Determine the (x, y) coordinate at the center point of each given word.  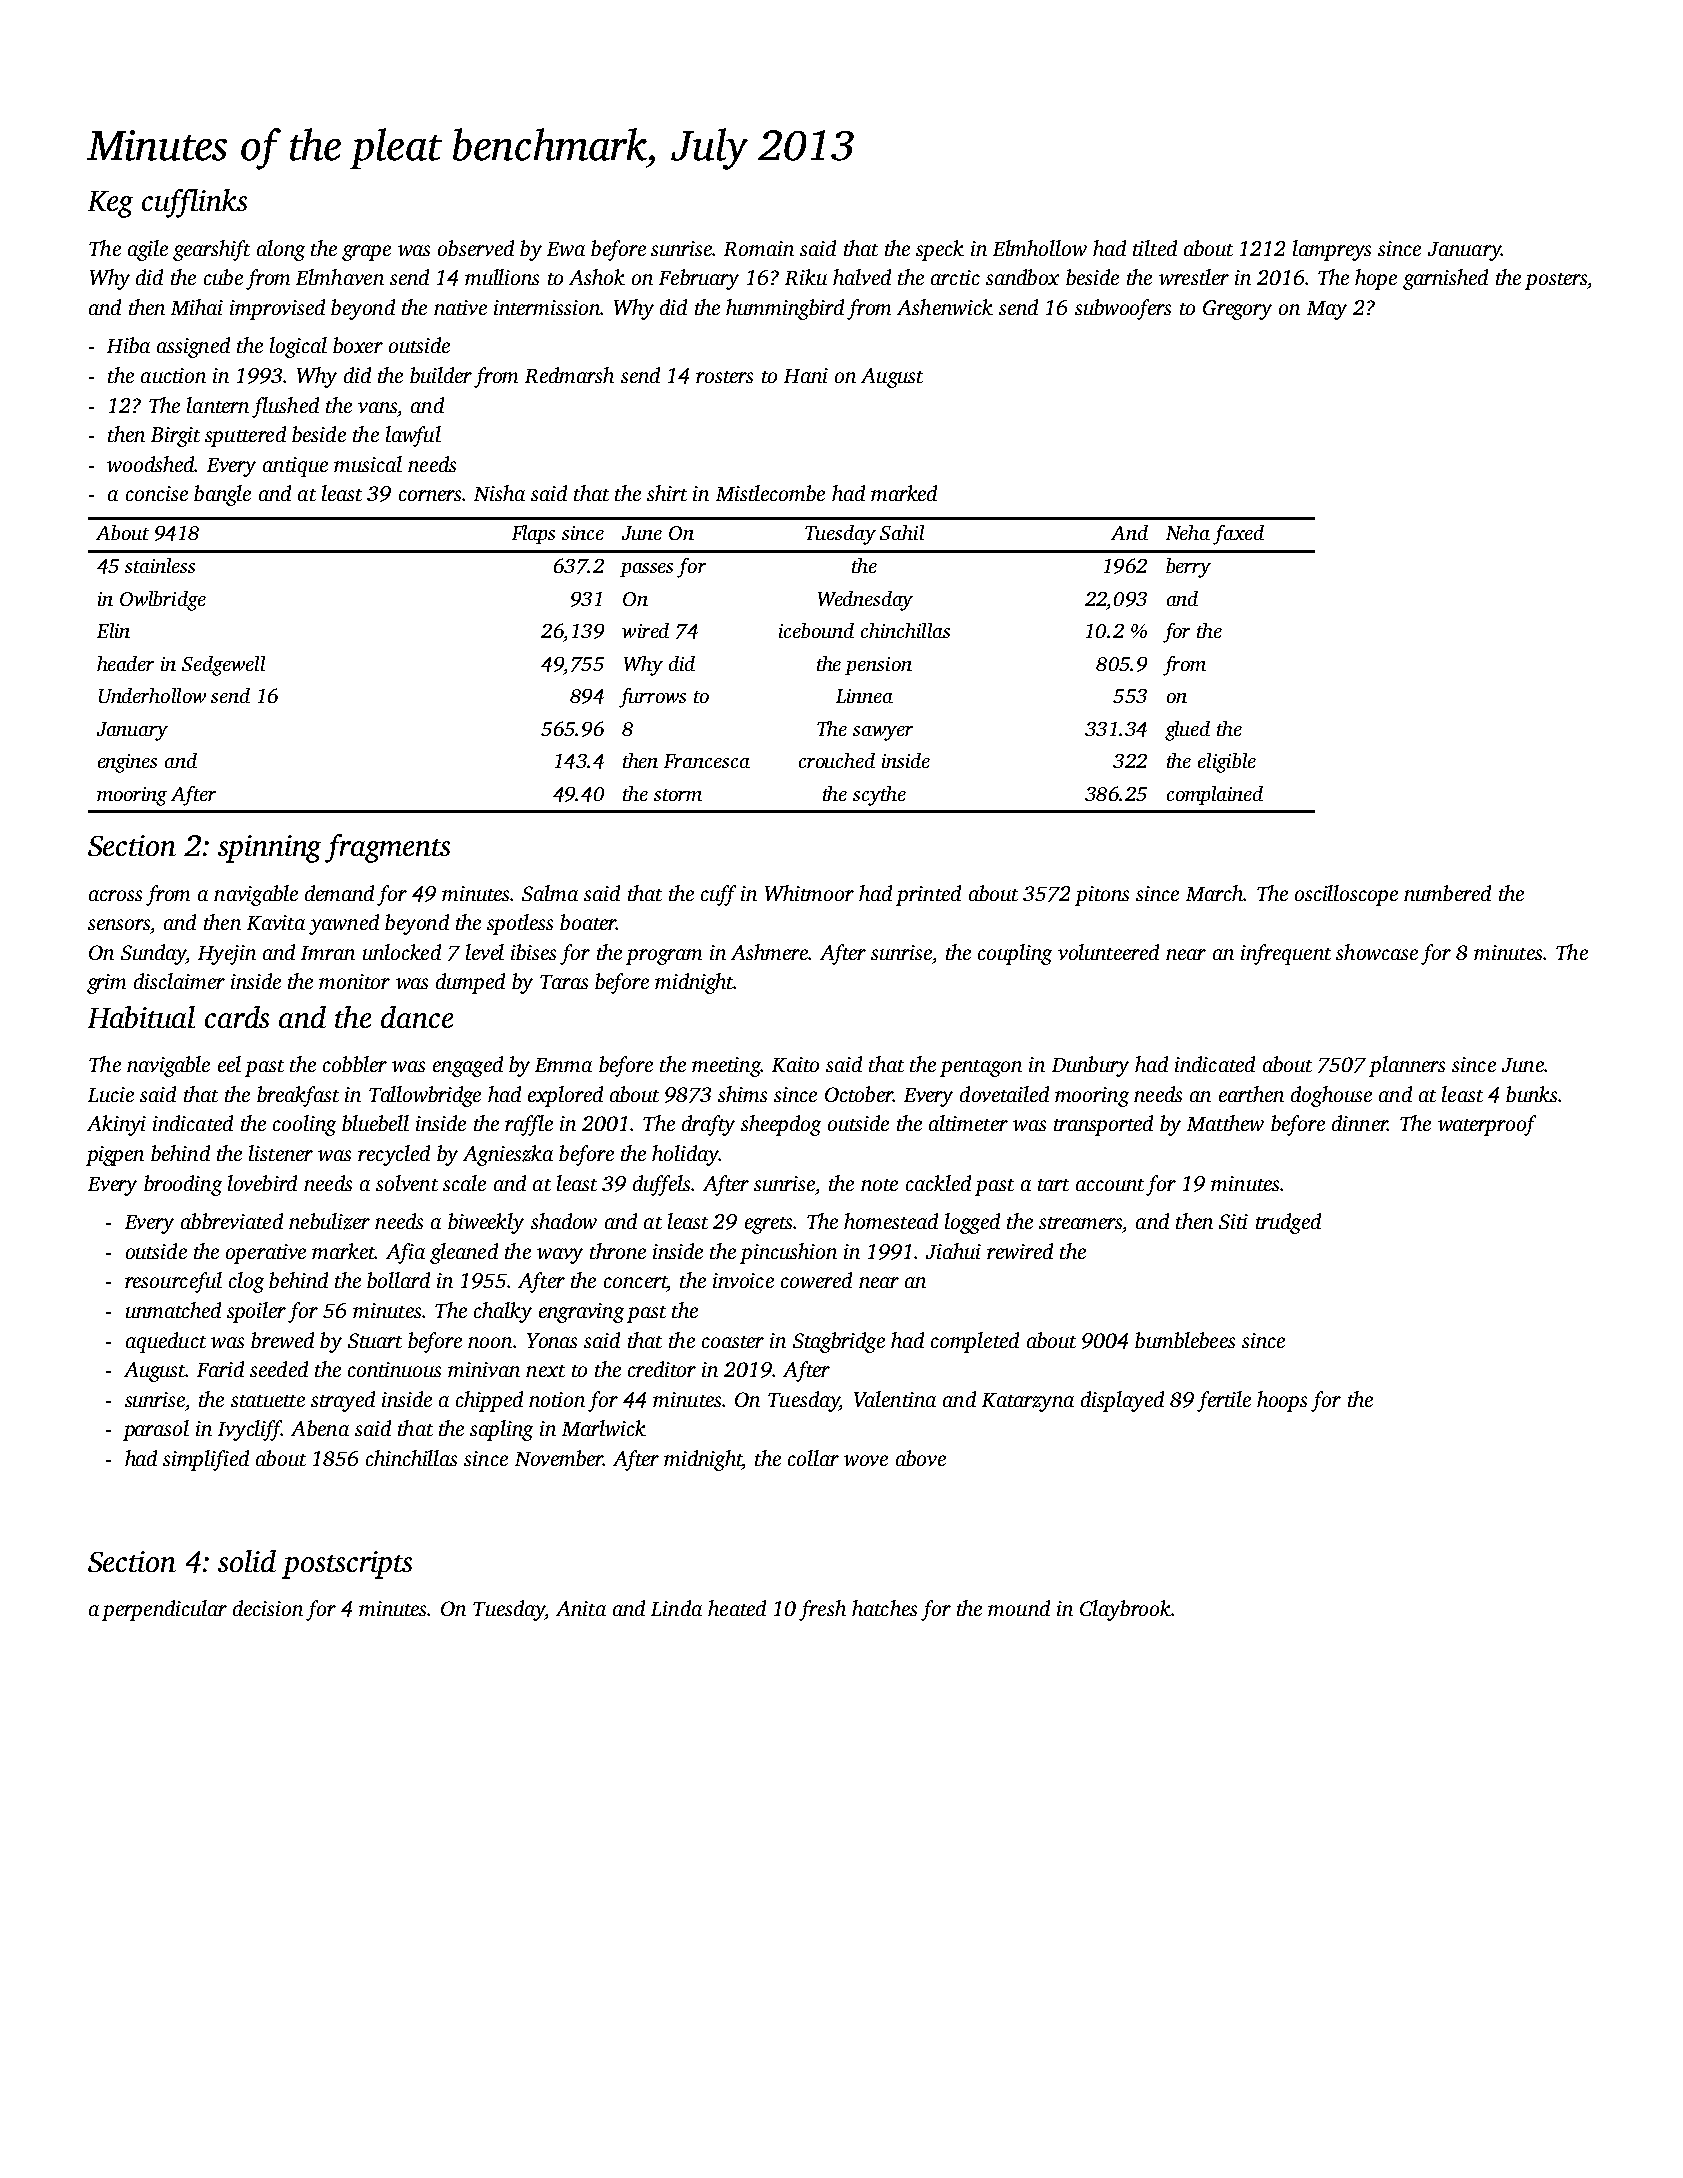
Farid (220, 1369)
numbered (1447, 893)
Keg (110, 204)
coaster (733, 1342)
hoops (1282, 1401)
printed (928, 895)
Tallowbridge (425, 1096)
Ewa (566, 249)
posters (1556, 281)
